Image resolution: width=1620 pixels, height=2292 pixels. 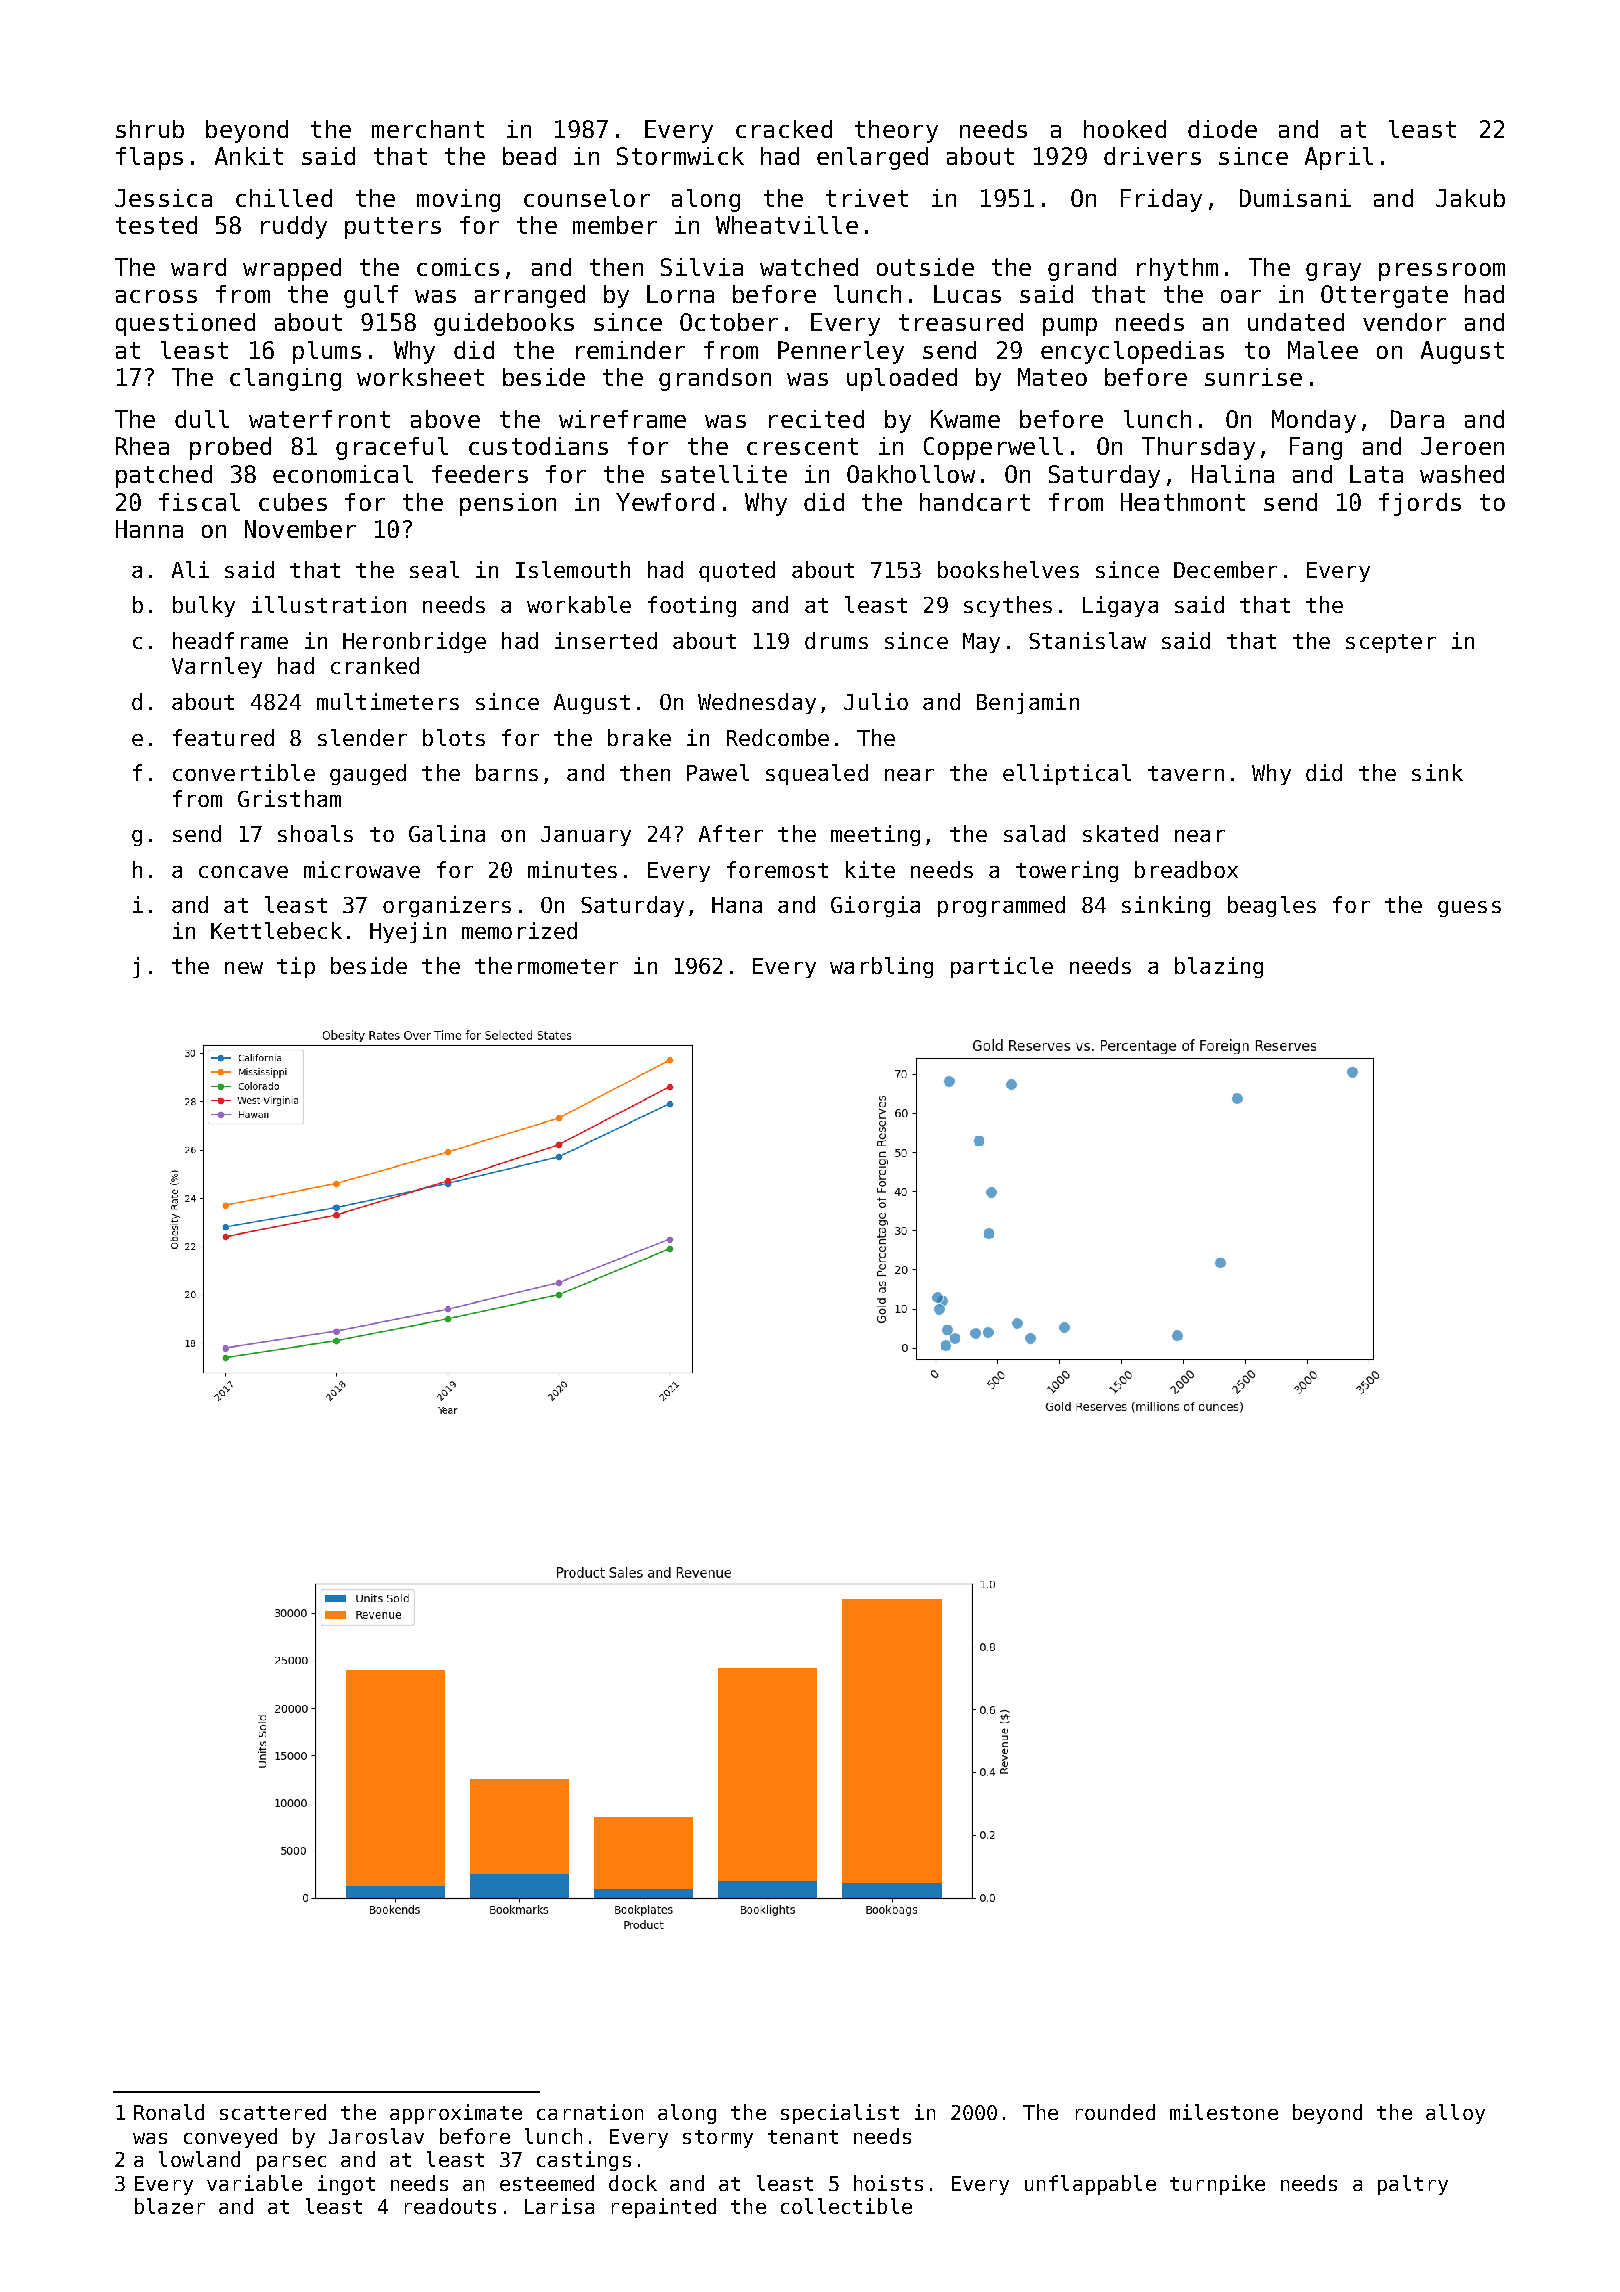 What do you see at coordinates (1413, 2185) in the document?
I see `paltry` at bounding box center [1413, 2185].
